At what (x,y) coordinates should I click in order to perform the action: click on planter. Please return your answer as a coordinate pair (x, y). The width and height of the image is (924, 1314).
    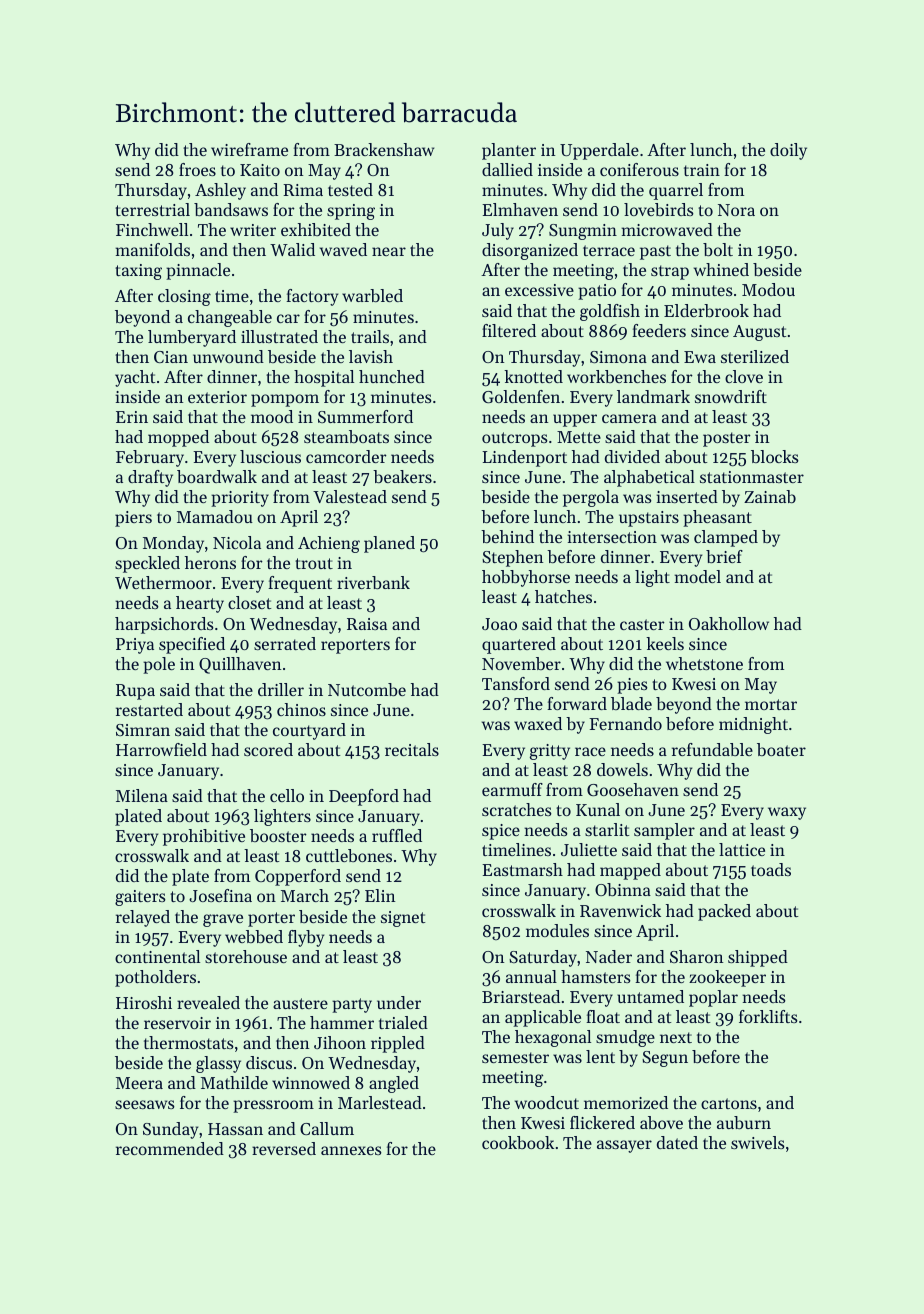
    Looking at the image, I should click on (509, 151).
